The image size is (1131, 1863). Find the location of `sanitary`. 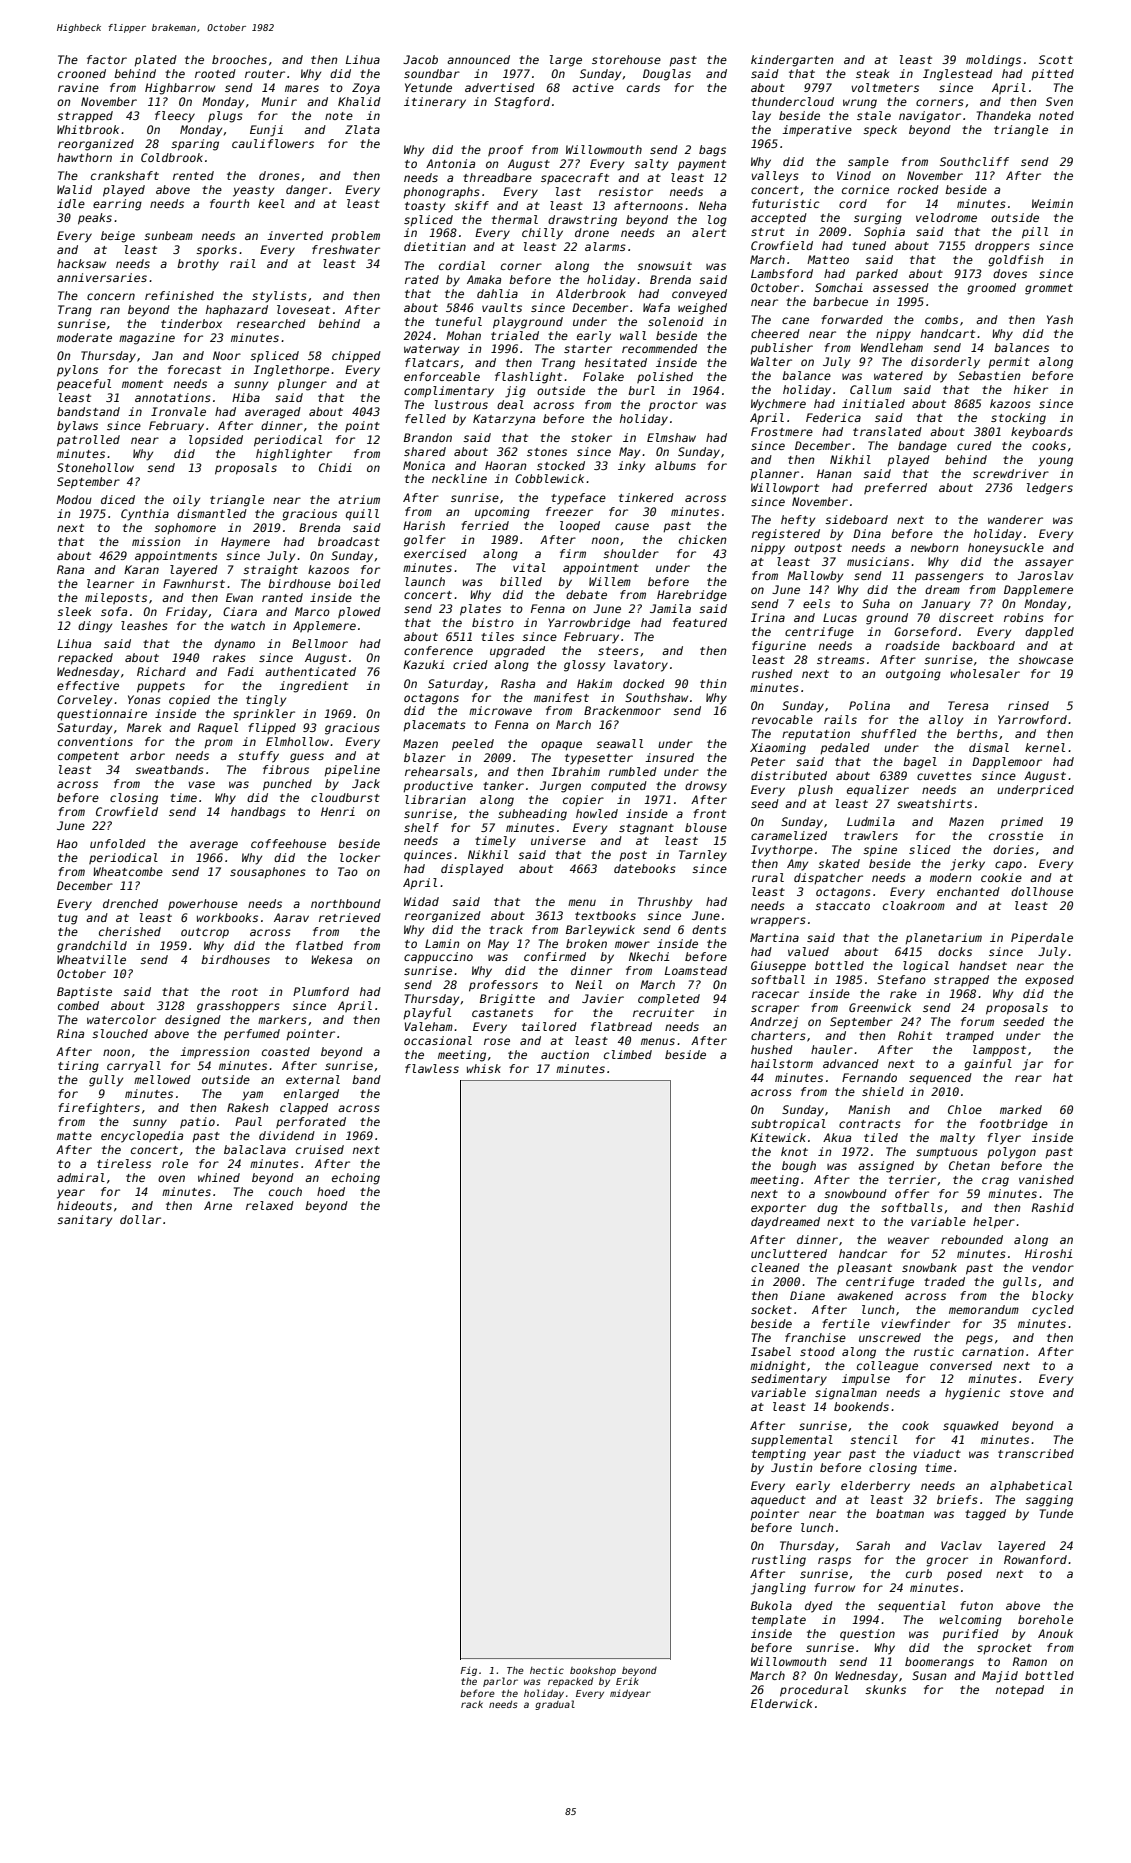

sanitary is located at coordinates (84, 1221).
